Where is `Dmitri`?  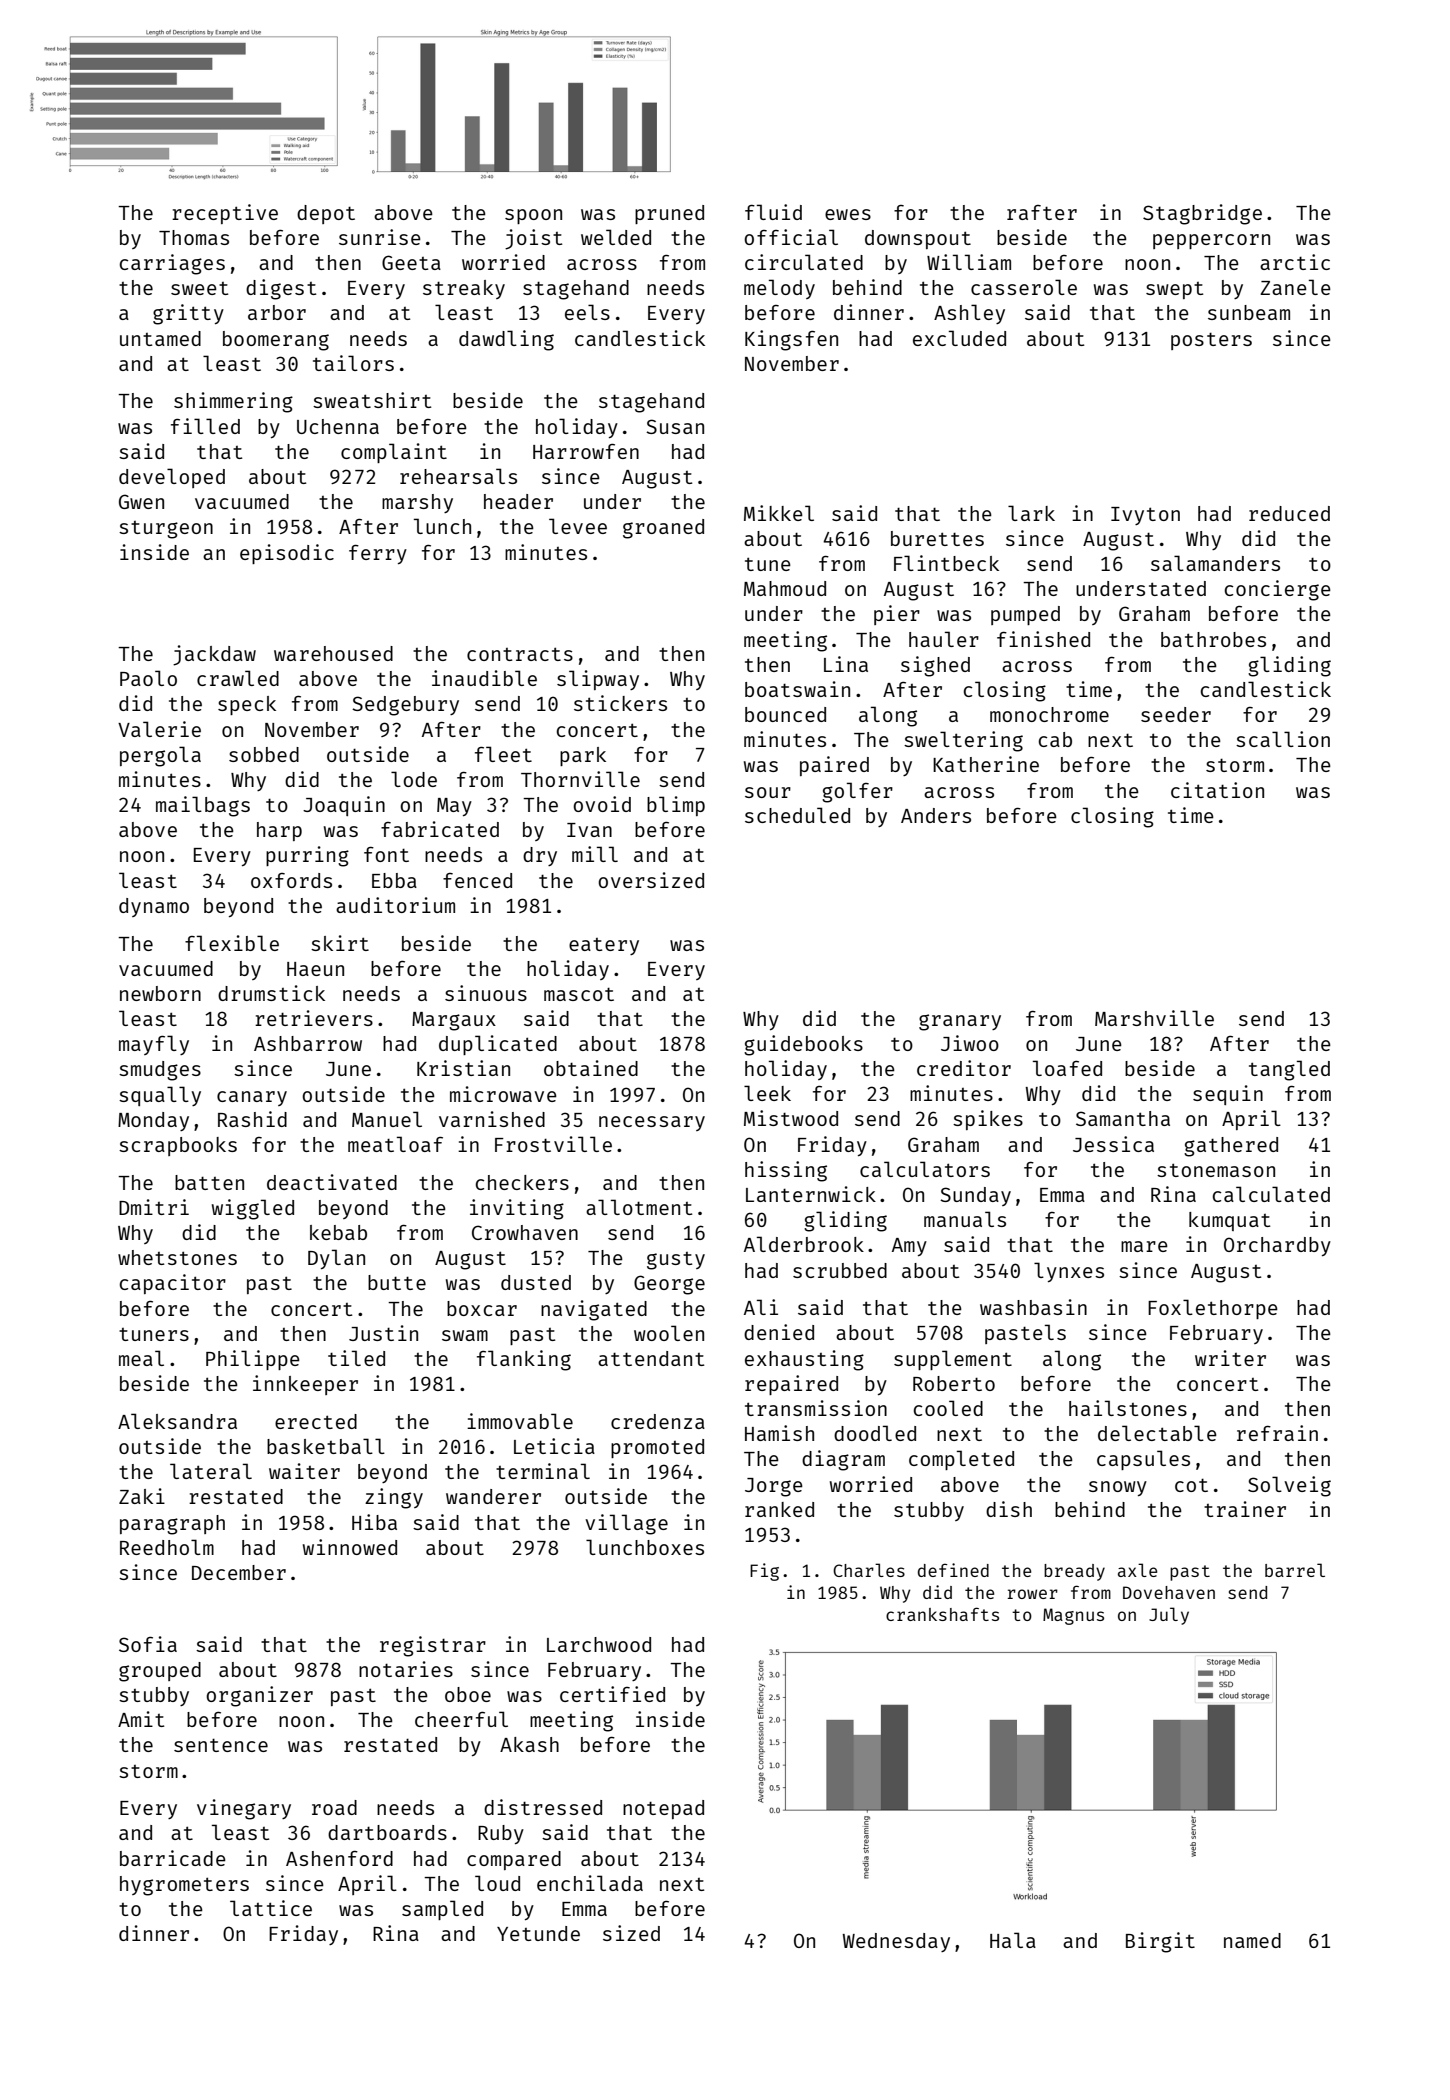
Dmitri is located at coordinates (154, 1207).
